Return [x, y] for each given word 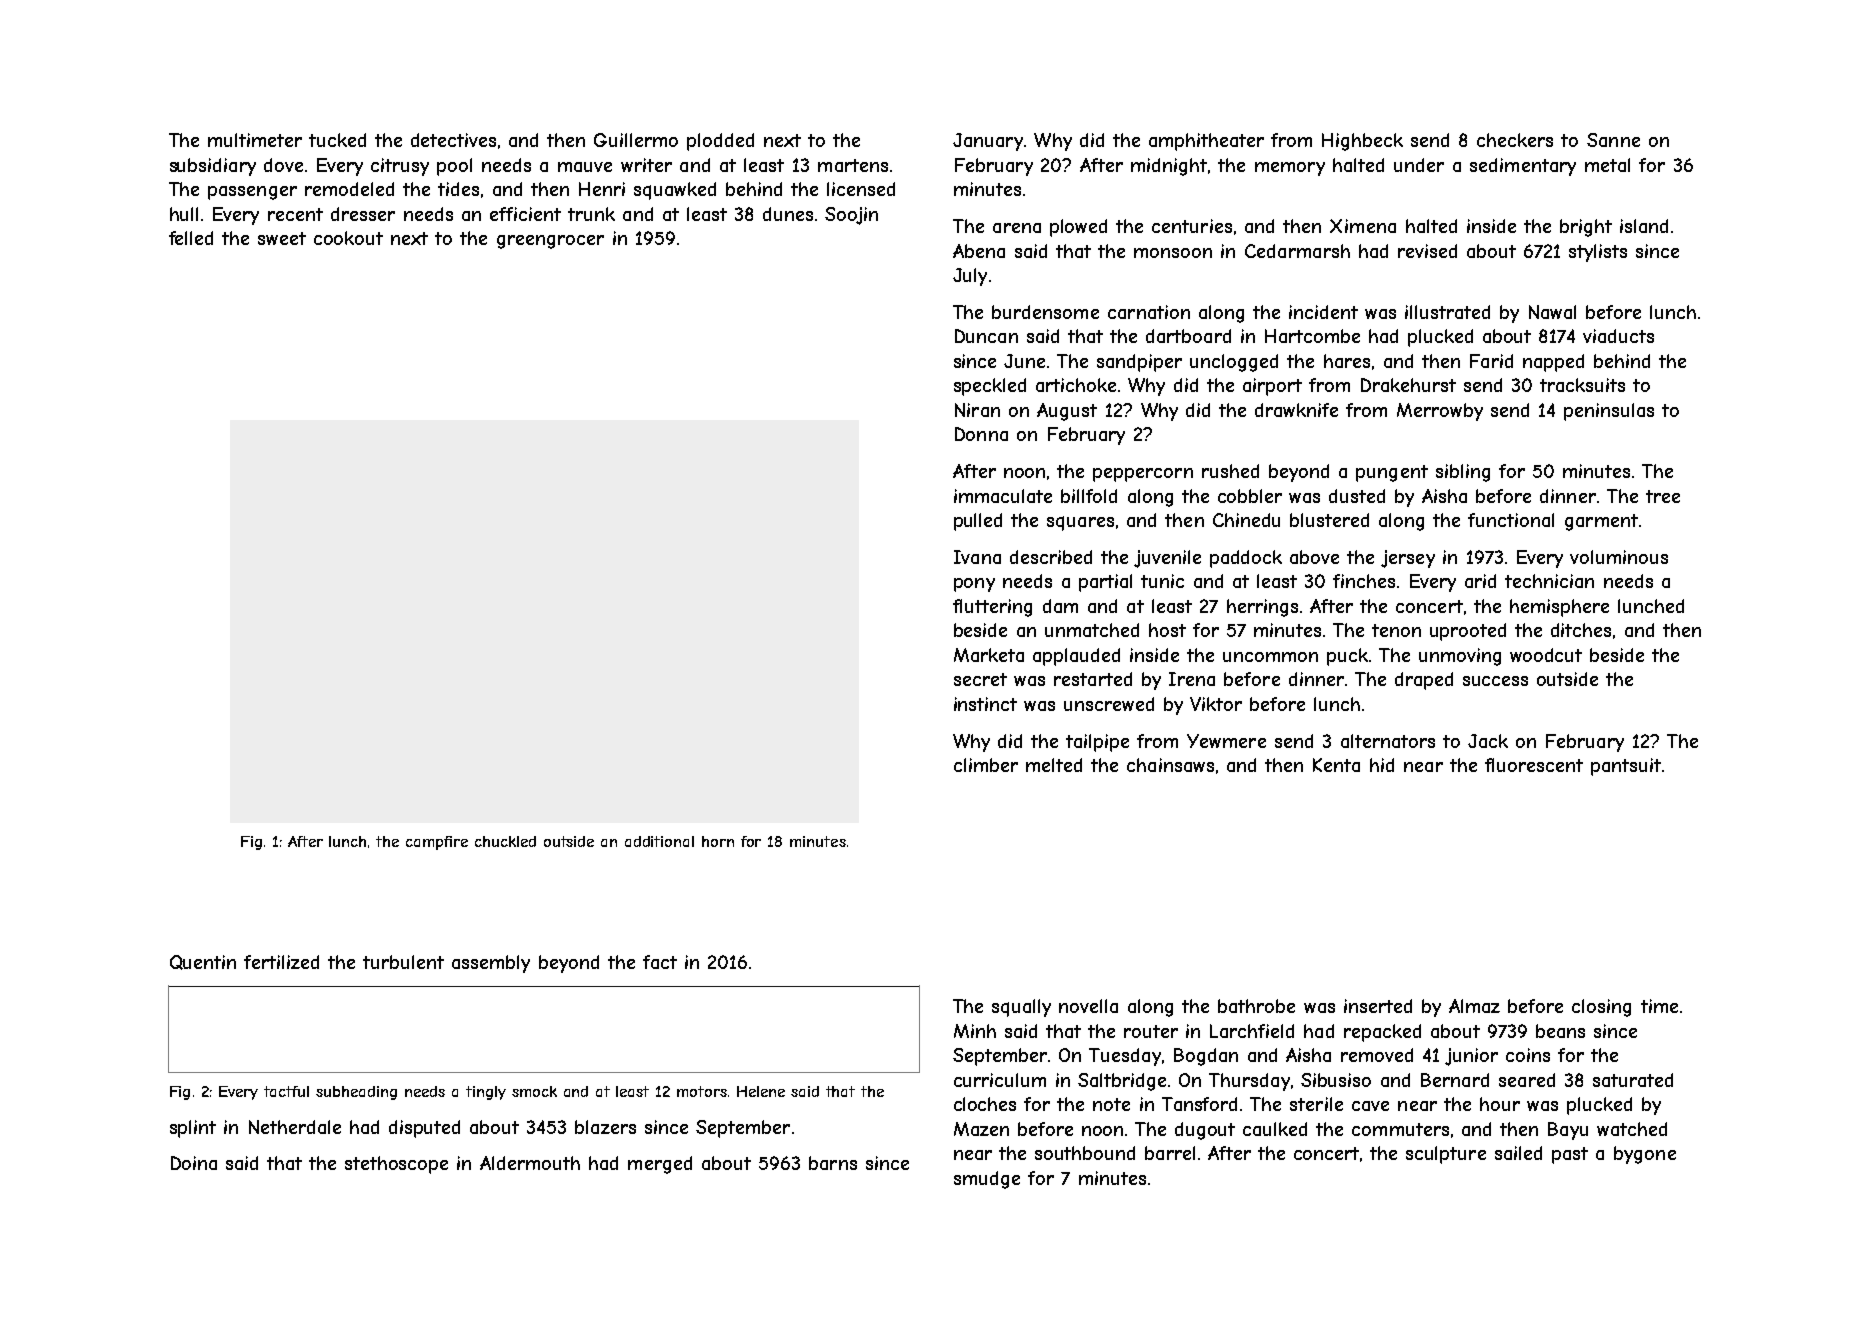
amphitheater [1206, 142]
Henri [602, 189]
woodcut [1546, 655]
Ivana [977, 557]
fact [660, 962]
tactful [286, 1091]
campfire [437, 843]
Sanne [1613, 140]
